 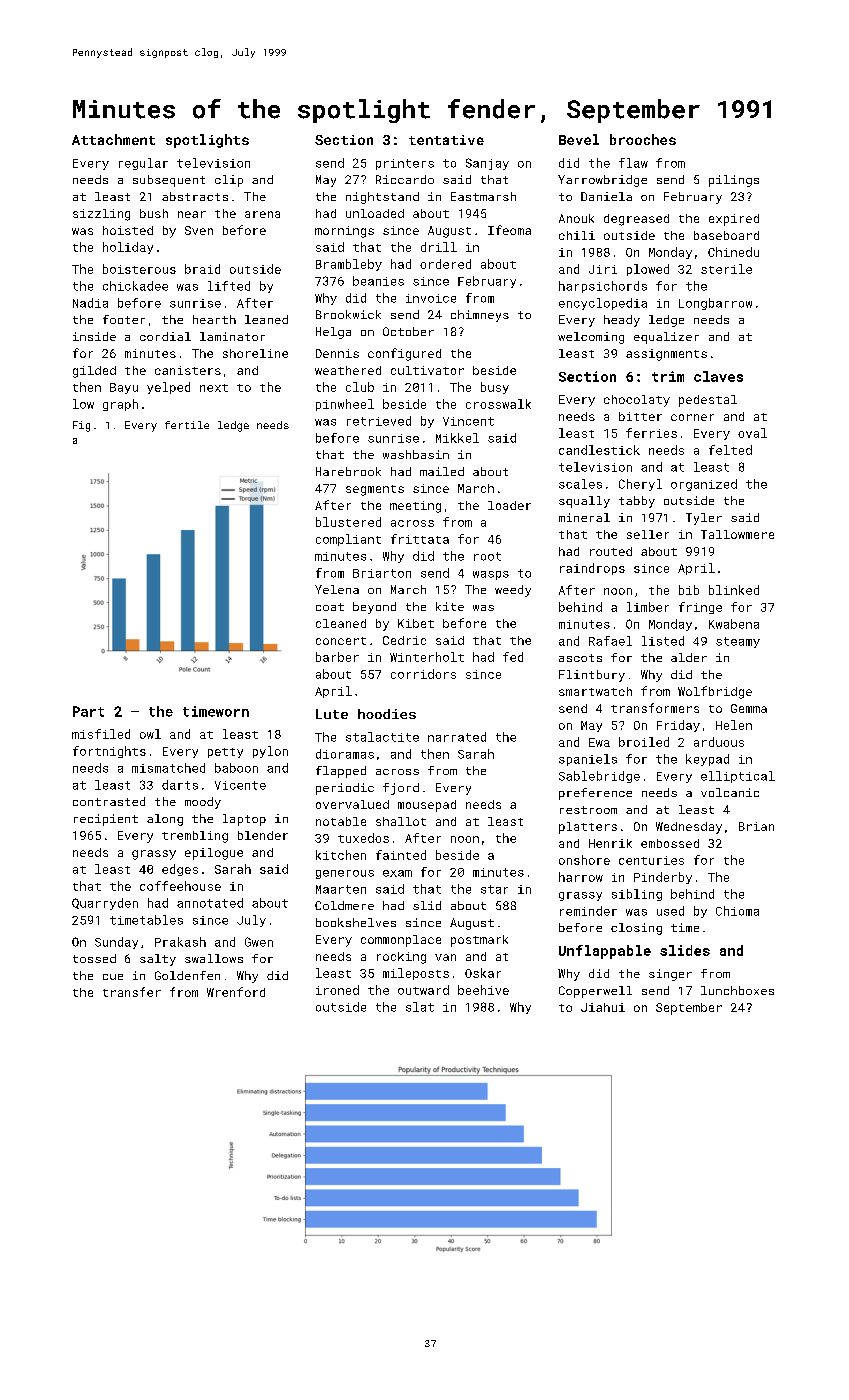 I want to click on boisterous, so click(x=139, y=269).
